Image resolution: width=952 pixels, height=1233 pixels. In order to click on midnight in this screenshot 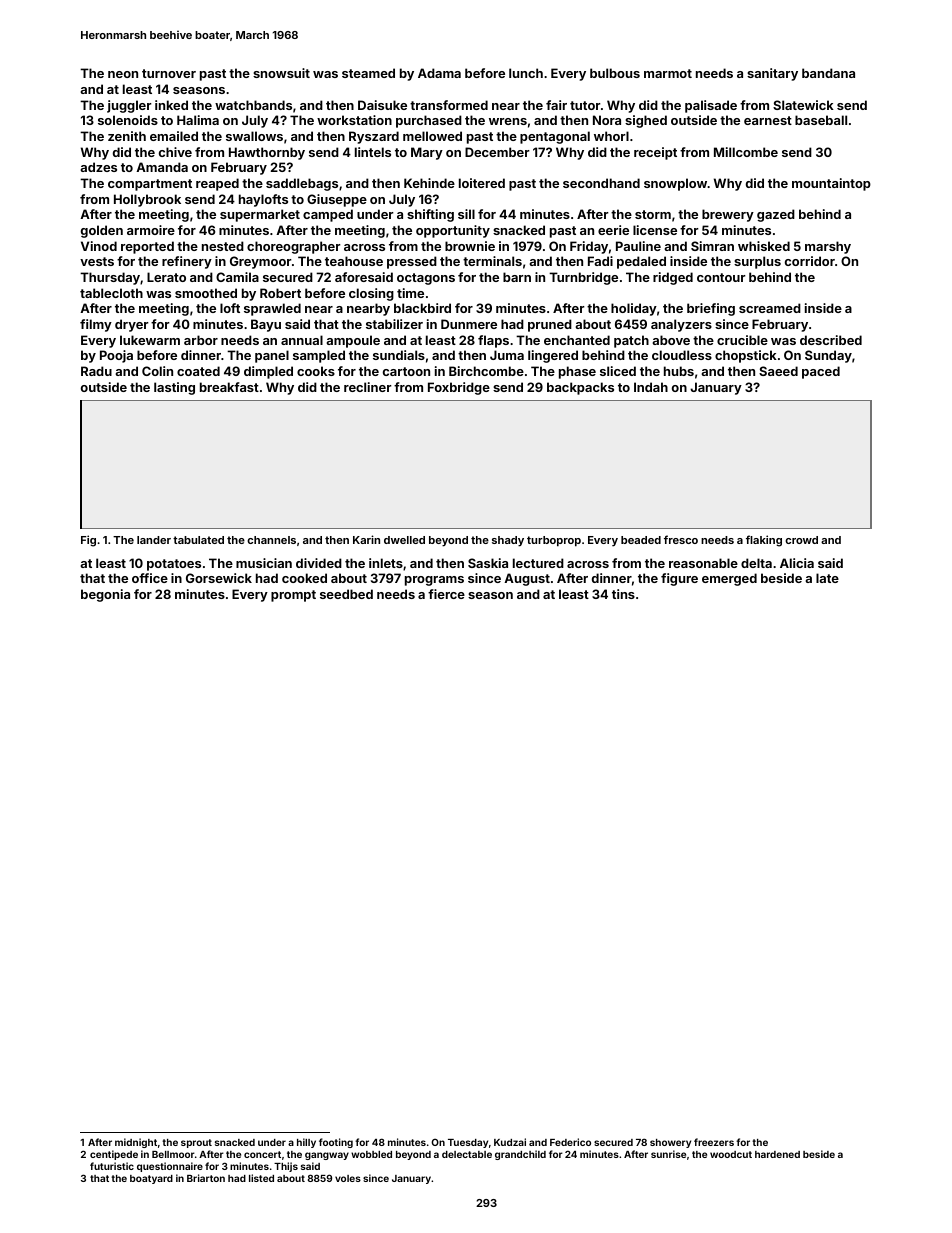, I will do `click(136, 1143)`.
